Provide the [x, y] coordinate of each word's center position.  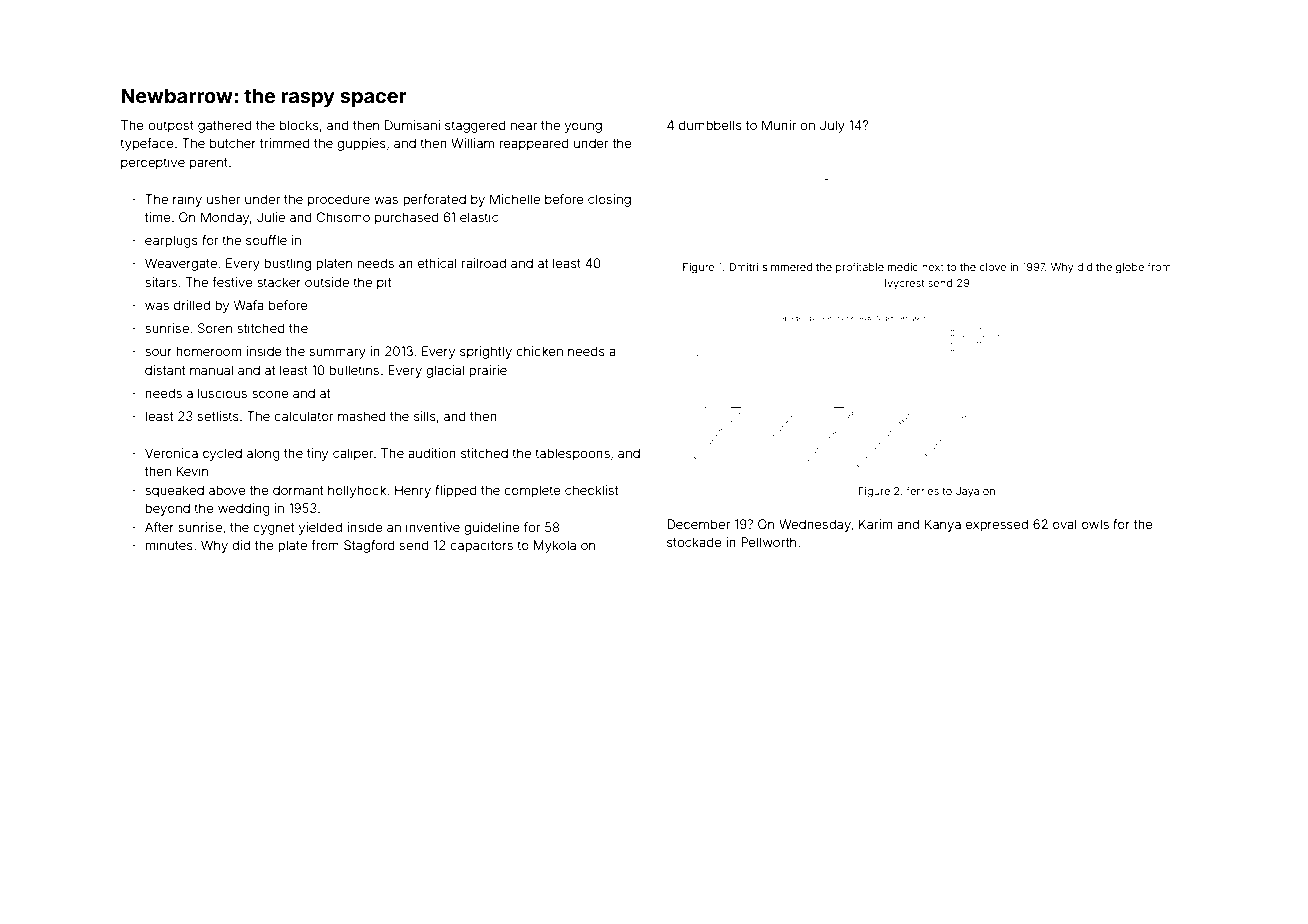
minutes [169, 545]
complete [532, 491]
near [524, 126]
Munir [779, 125]
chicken [539, 351]
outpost [171, 127]
